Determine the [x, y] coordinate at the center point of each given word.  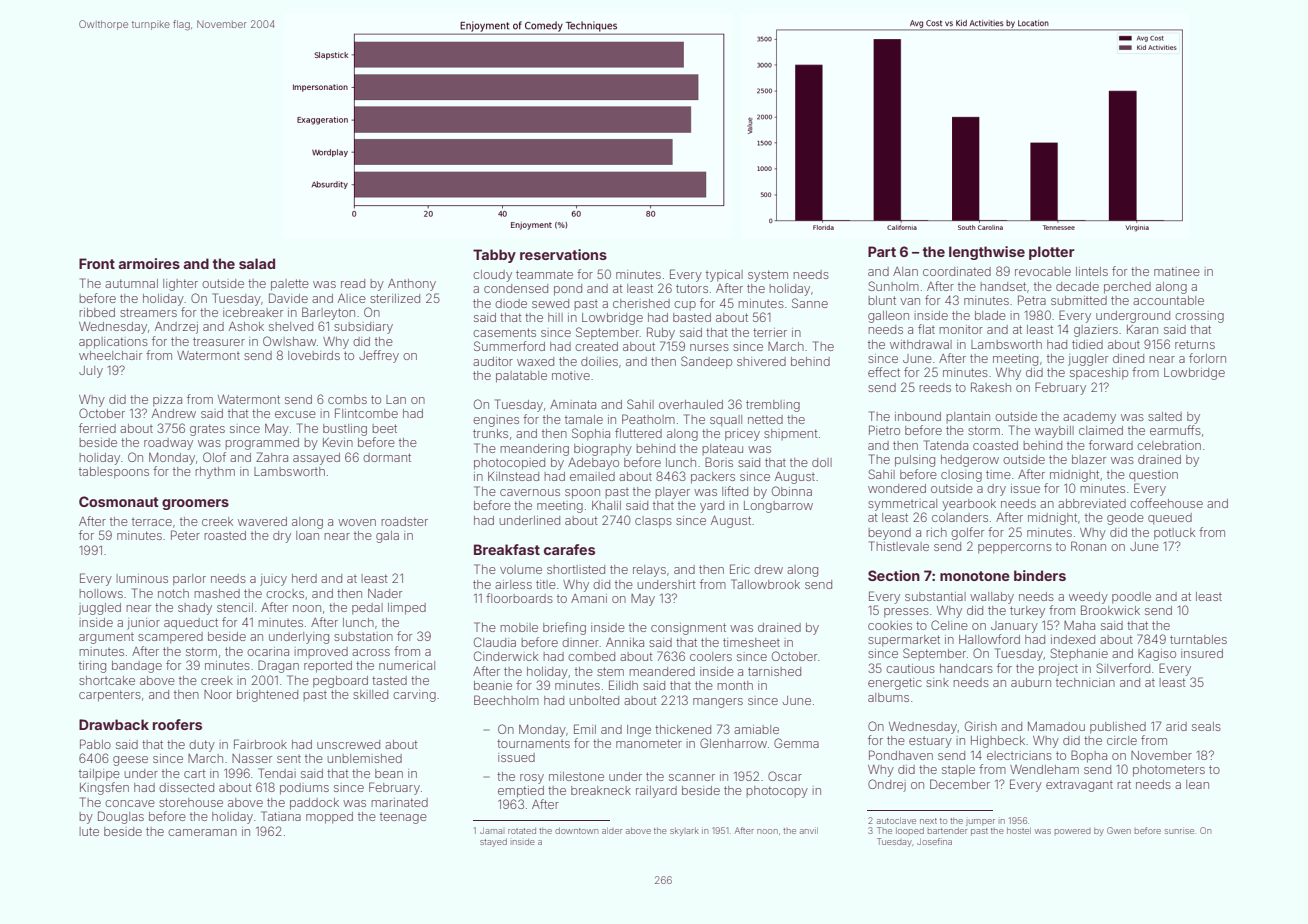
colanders [960, 517]
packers [713, 478]
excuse [295, 414]
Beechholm [506, 700]
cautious [910, 668]
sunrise [1179, 830]
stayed [493, 842]
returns [1195, 344]
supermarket [904, 641]
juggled [99, 609]
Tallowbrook [765, 584]
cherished [641, 303]
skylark [684, 831]
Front [97, 263]
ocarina [268, 651]
